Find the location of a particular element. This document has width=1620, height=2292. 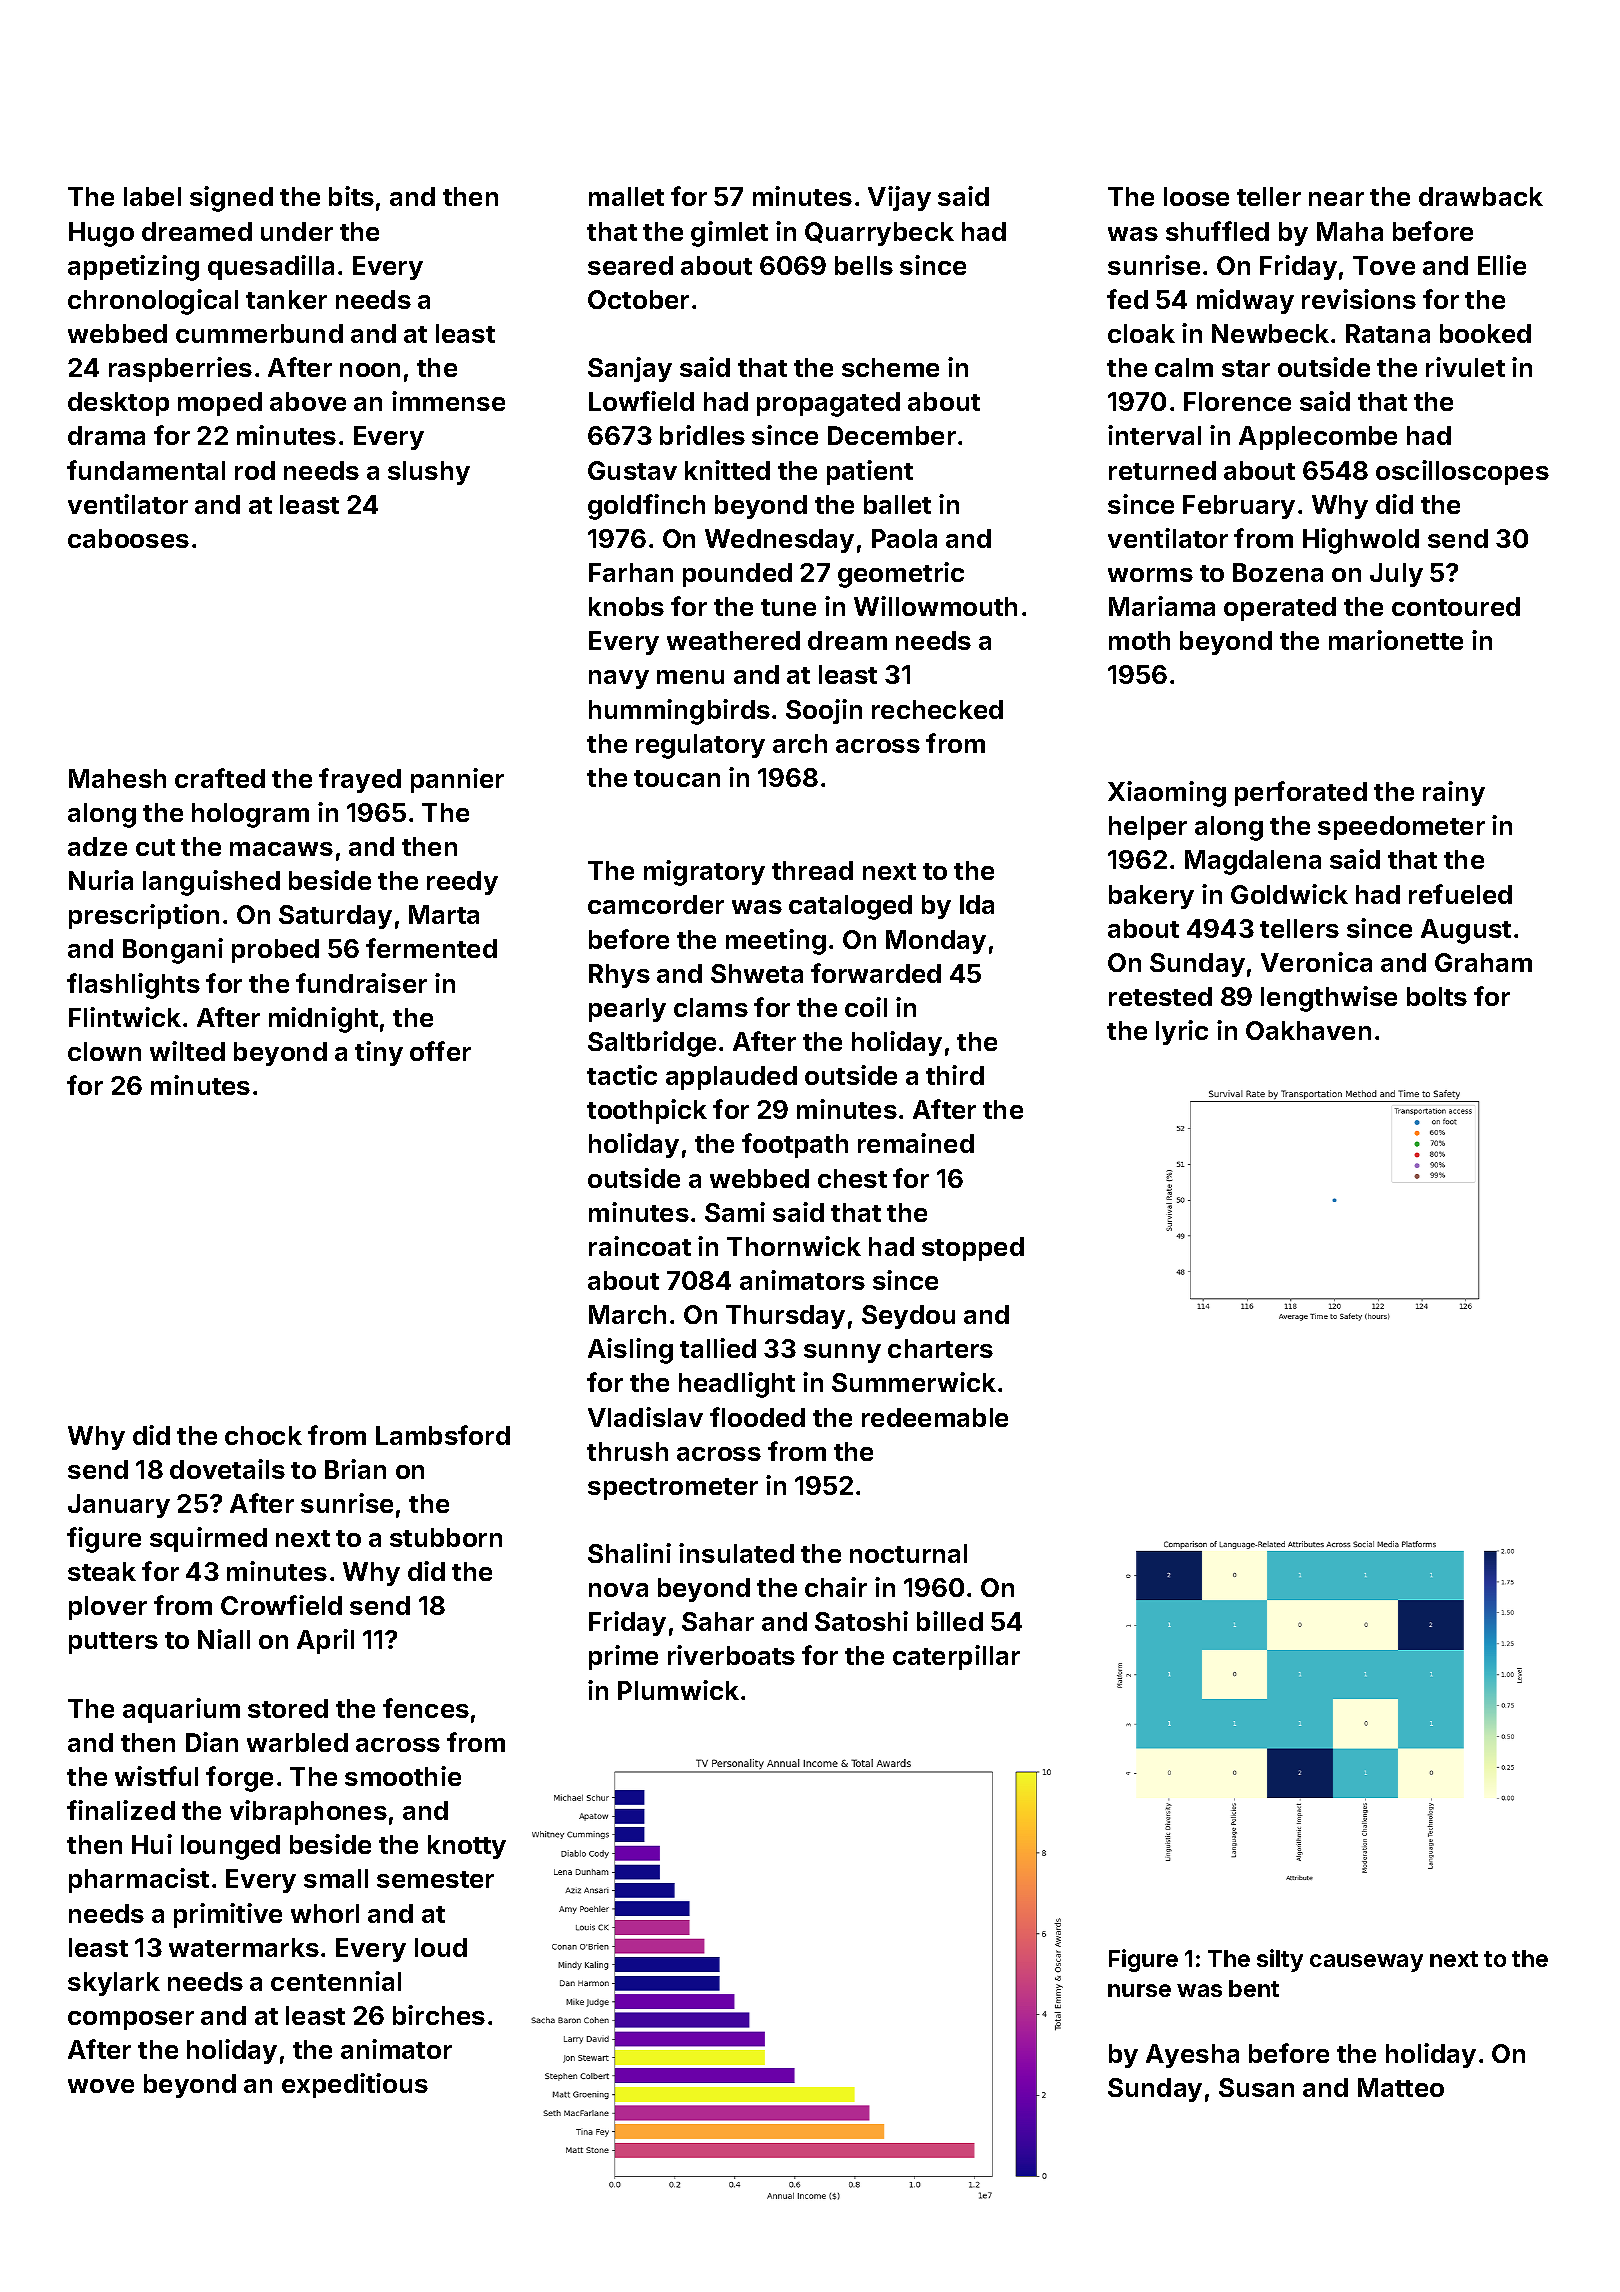

applauded is located at coordinates (731, 1078).
